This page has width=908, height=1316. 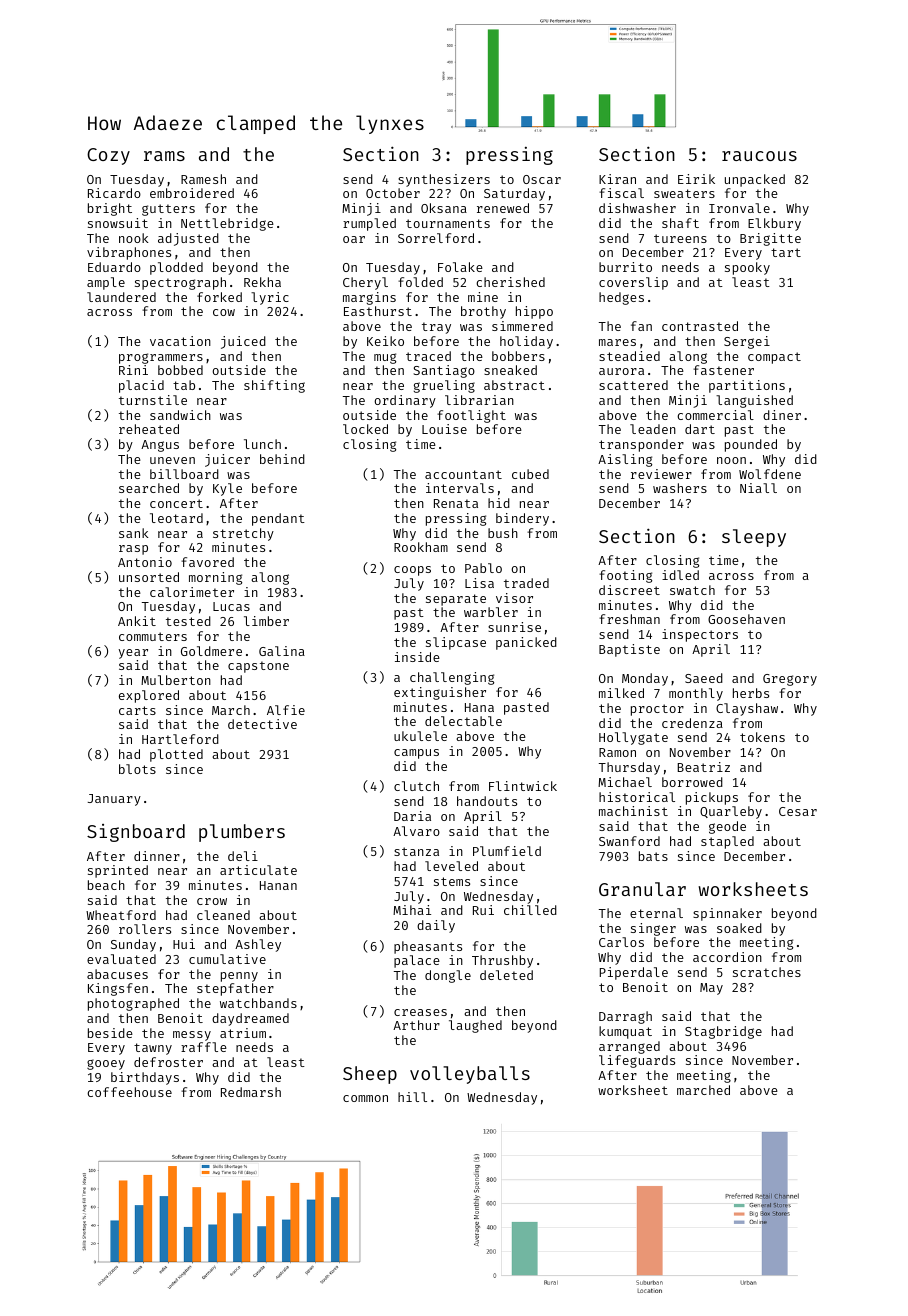 I want to click on washers, so click(x=680, y=488).
